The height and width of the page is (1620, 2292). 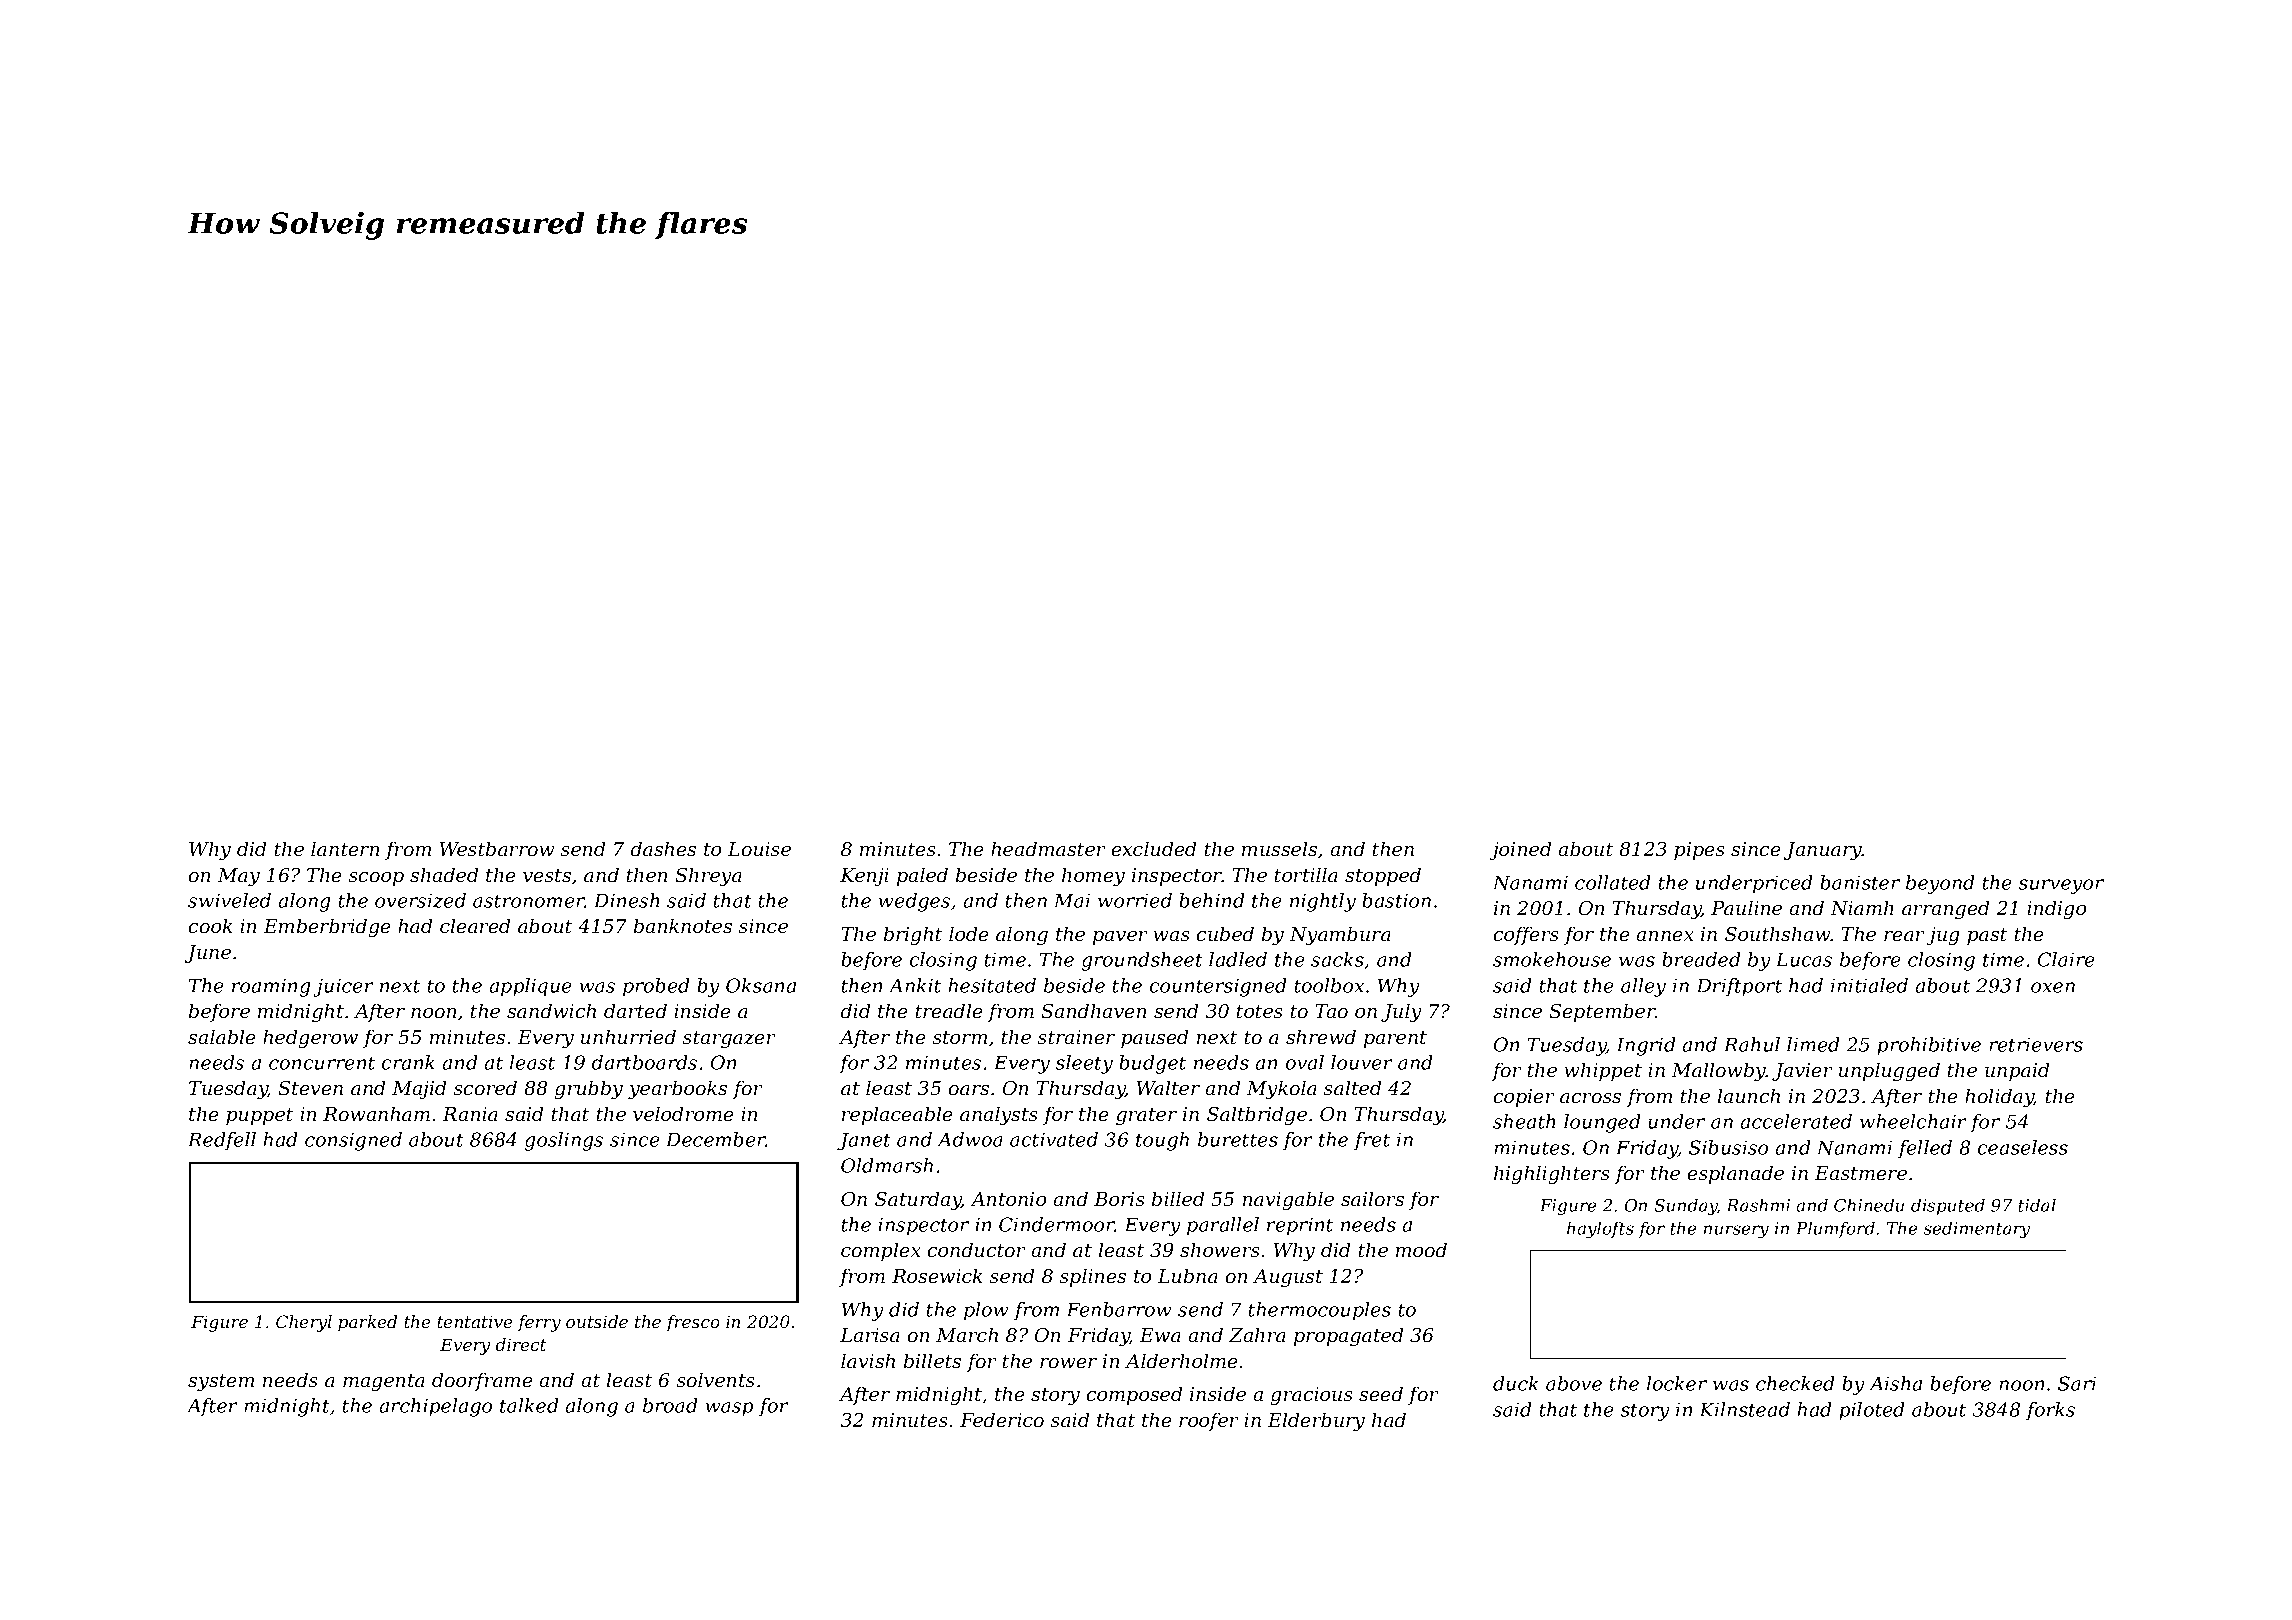 What do you see at coordinates (345, 849) in the page?
I see `lantern` at bounding box center [345, 849].
